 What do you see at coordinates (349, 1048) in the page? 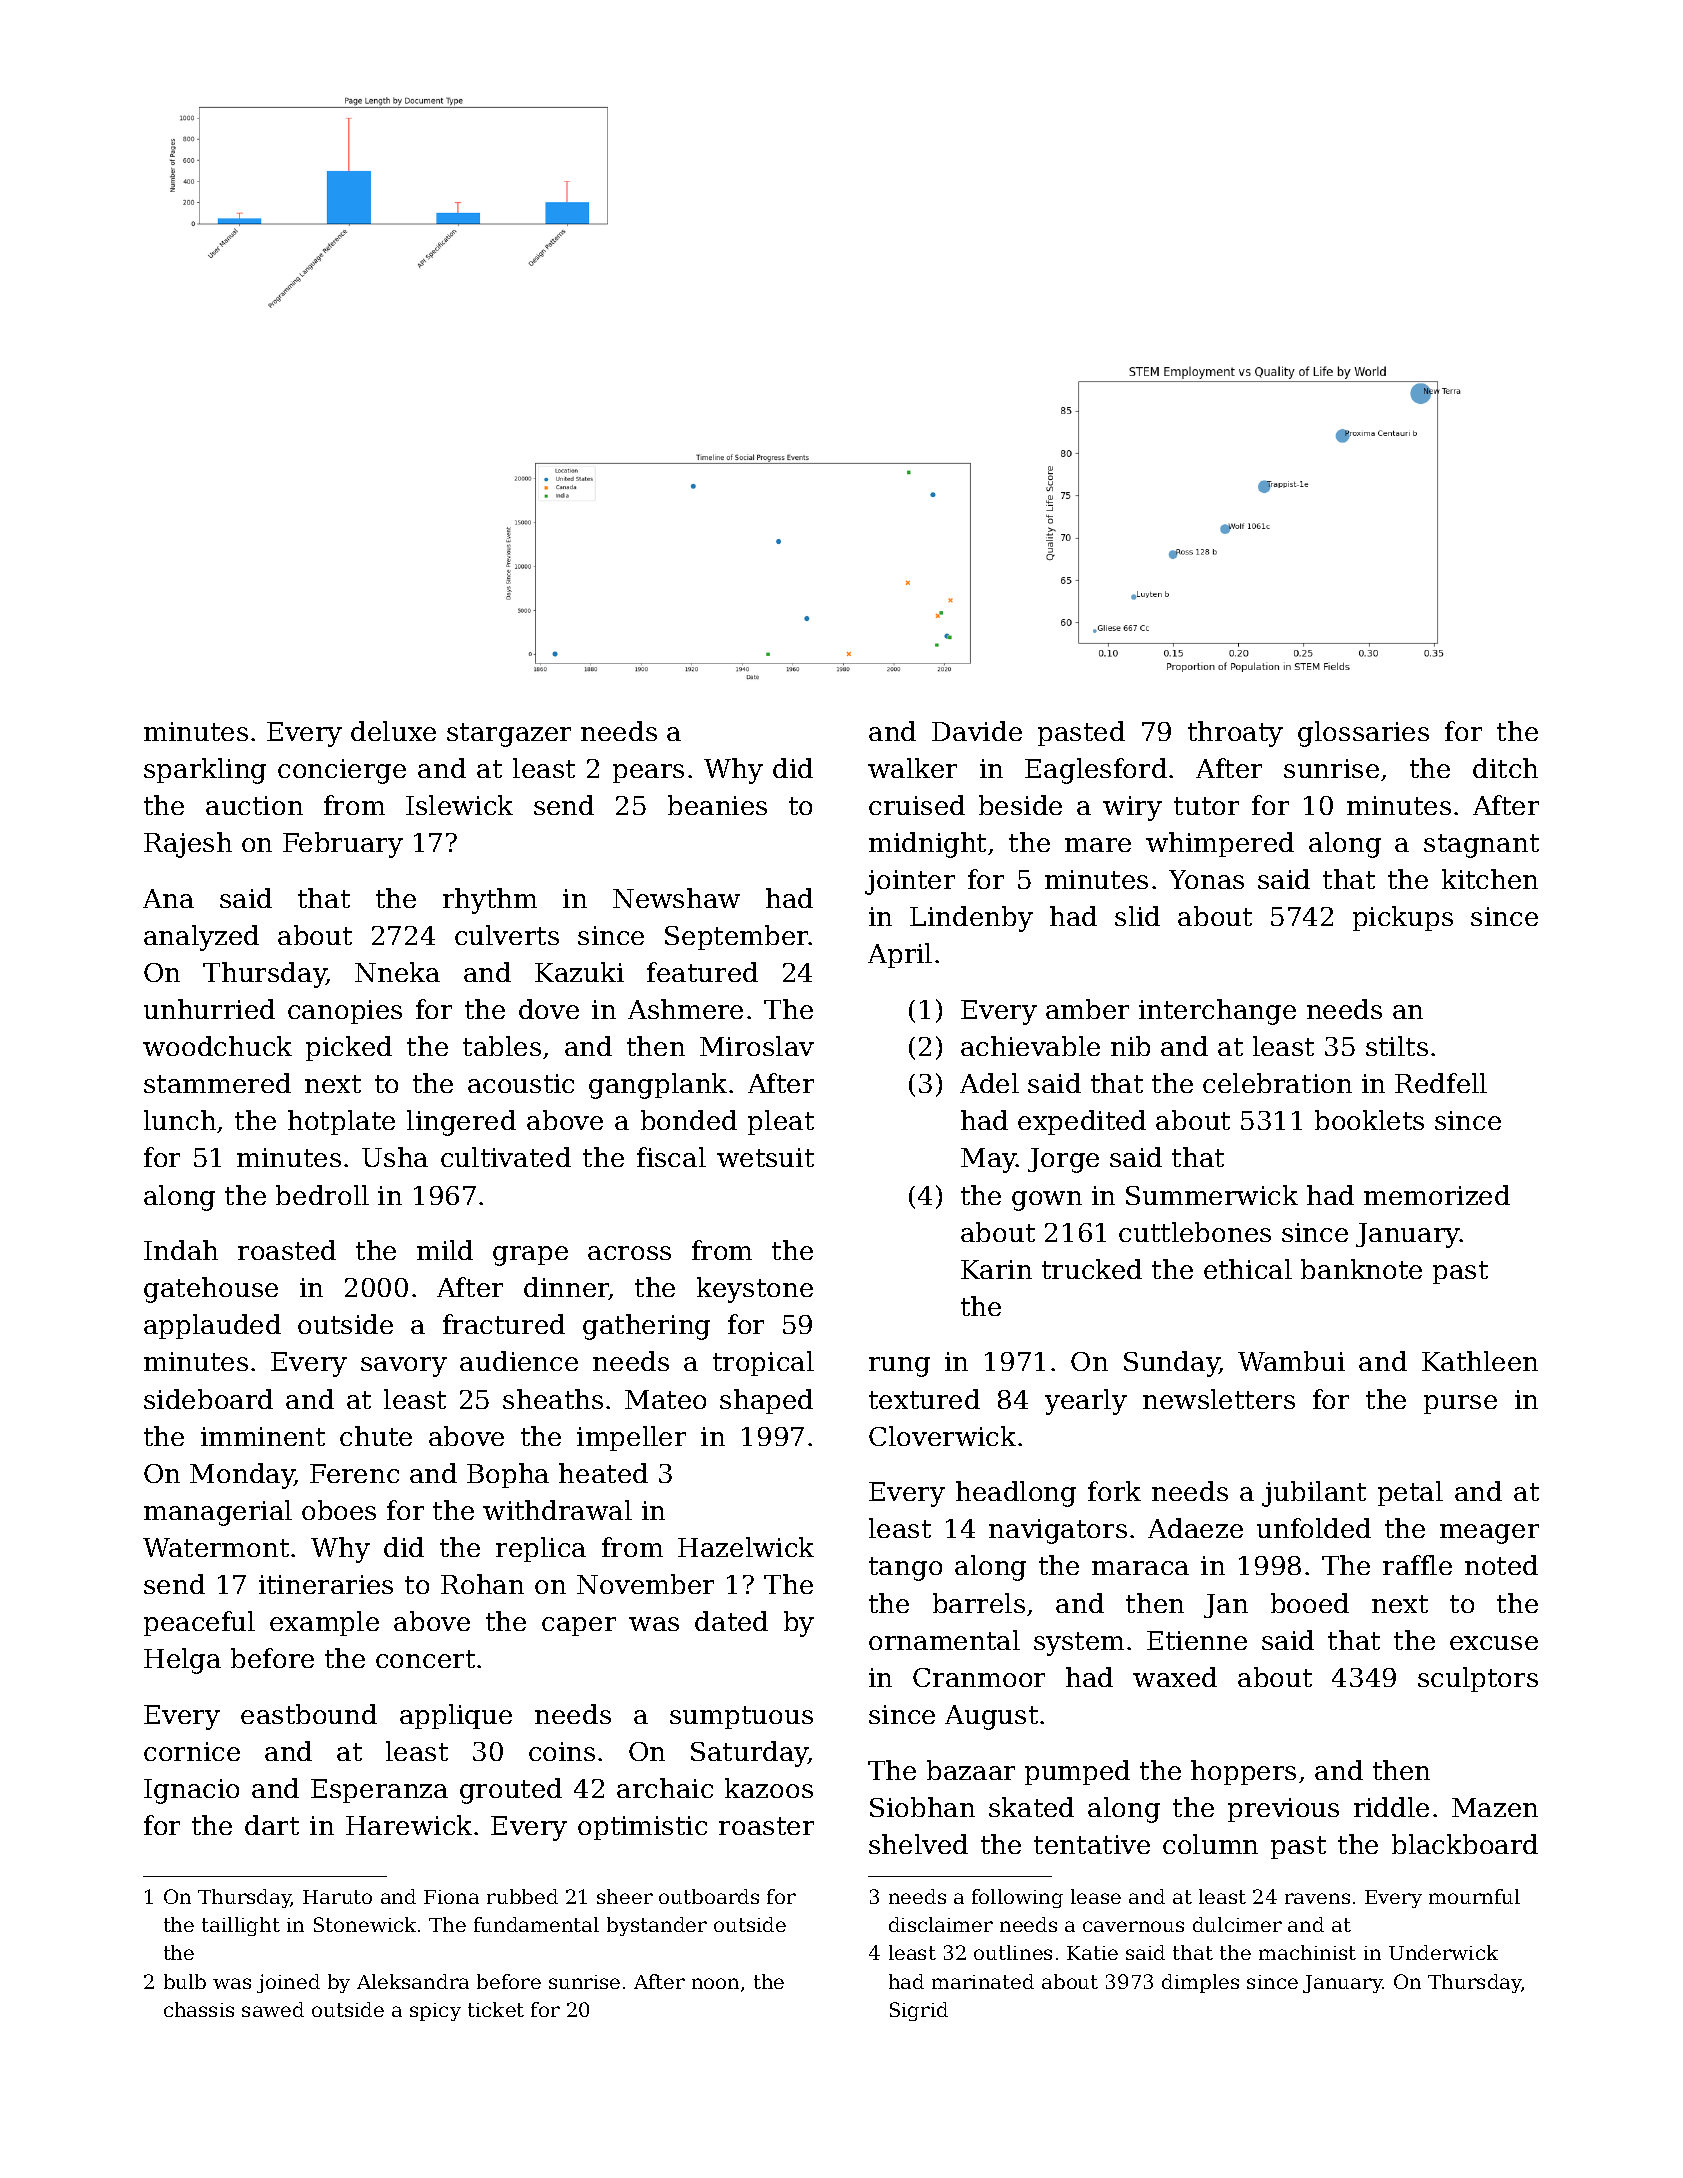
I see `picked` at bounding box center [349, 1048].
